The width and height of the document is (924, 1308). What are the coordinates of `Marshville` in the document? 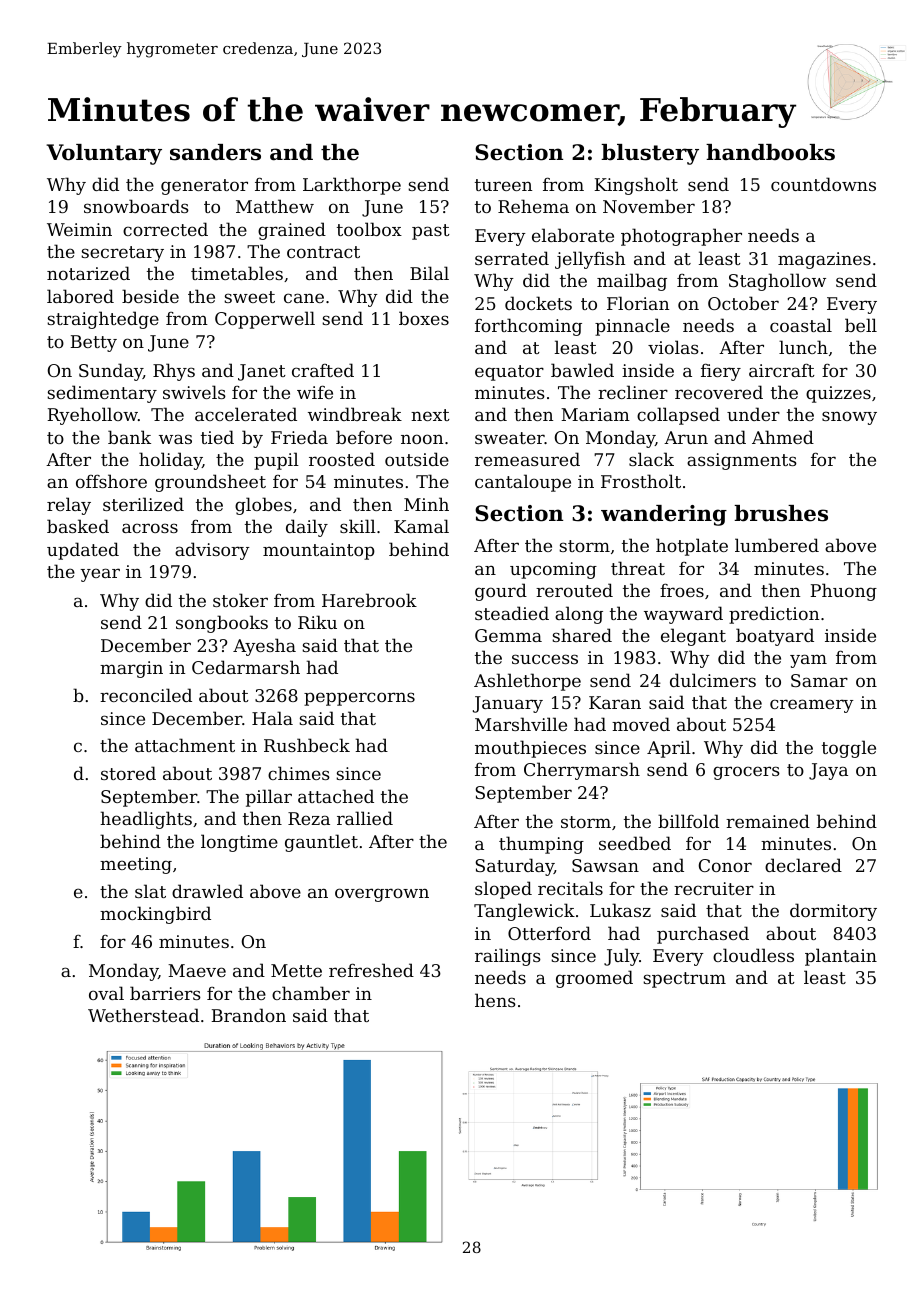 It's located at (521, 724).
